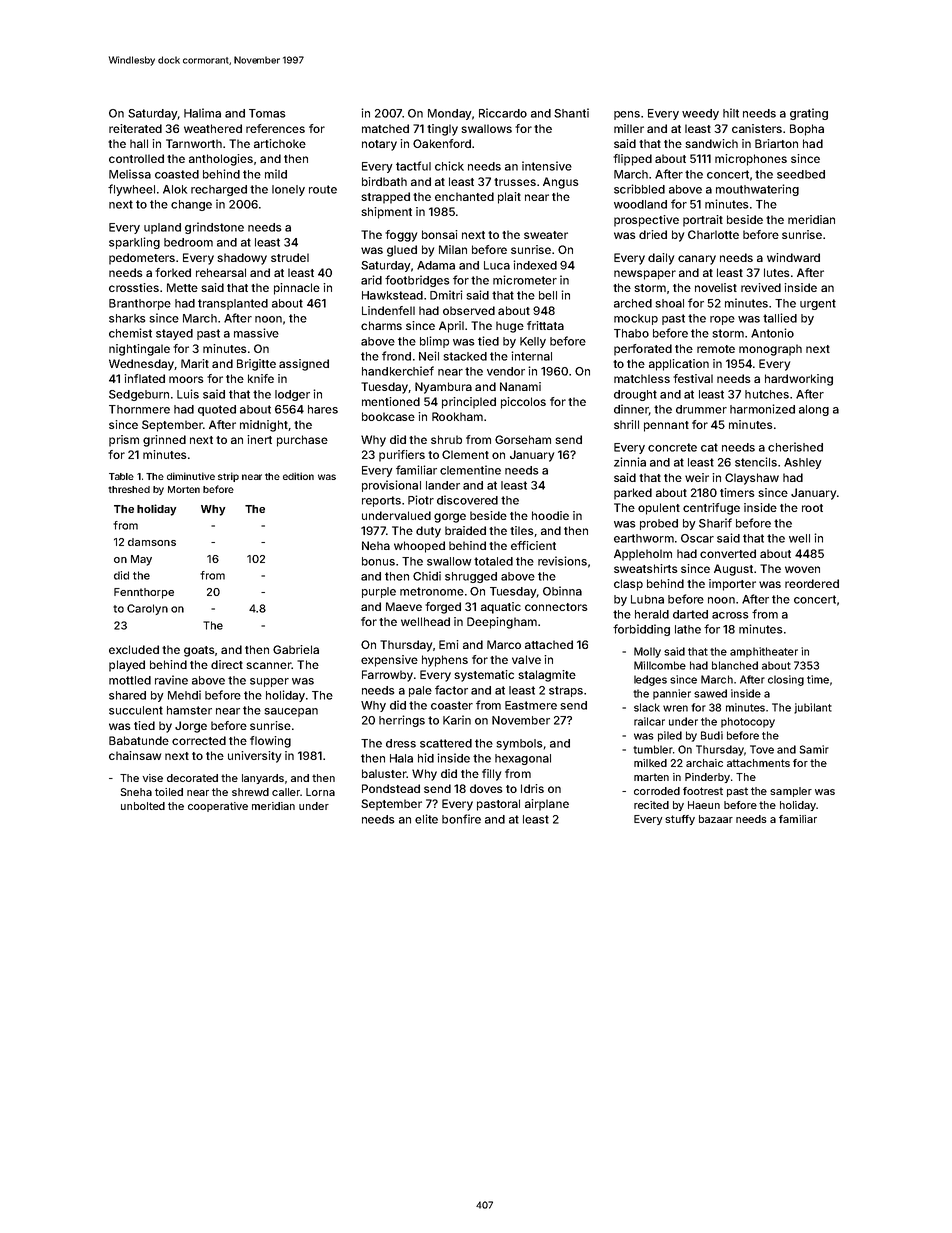 The image size is (952, 1233). I want to click on windward, so click(793, 257).
